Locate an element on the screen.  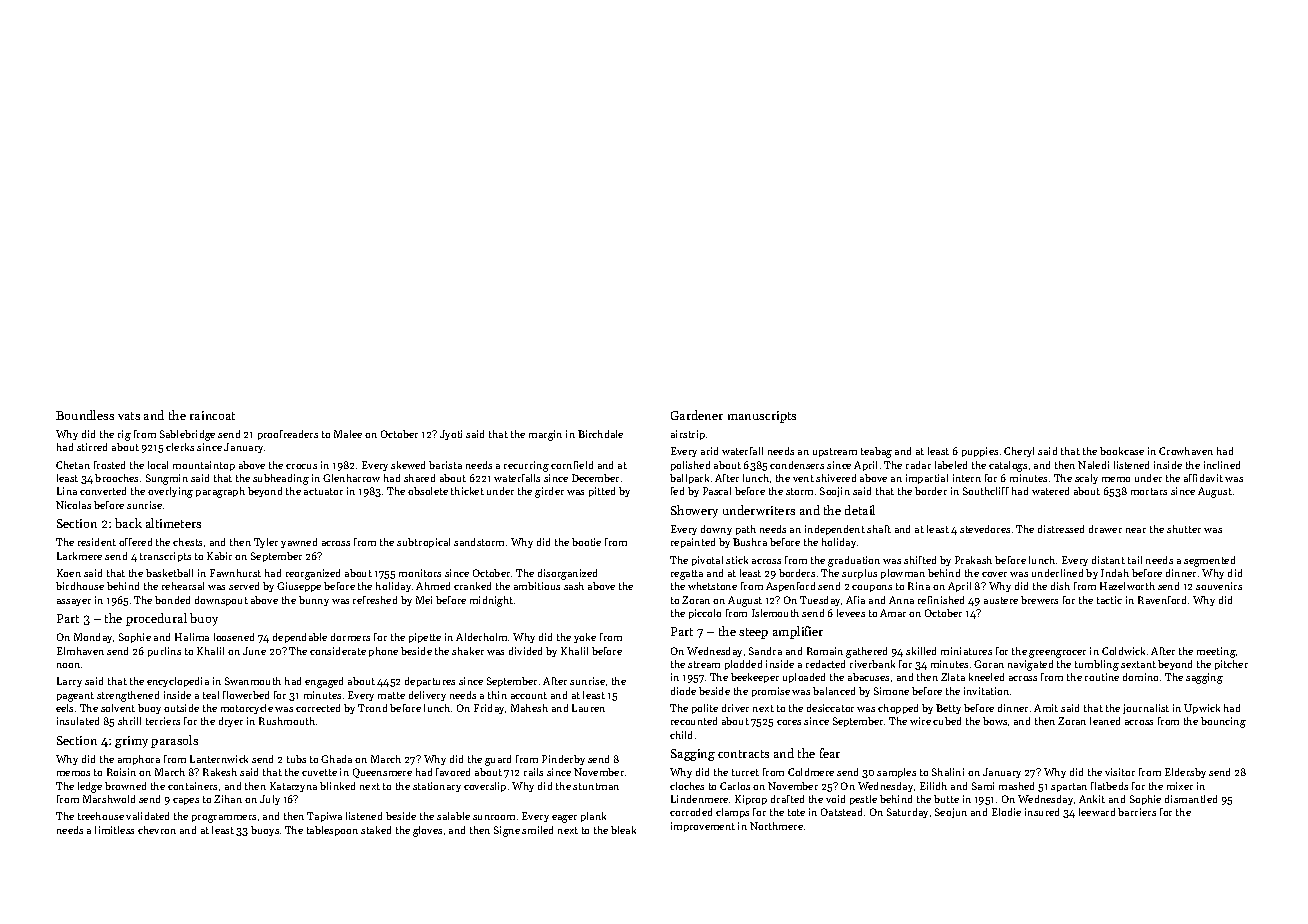
Nicolas is located at coordinates (73, 505).
